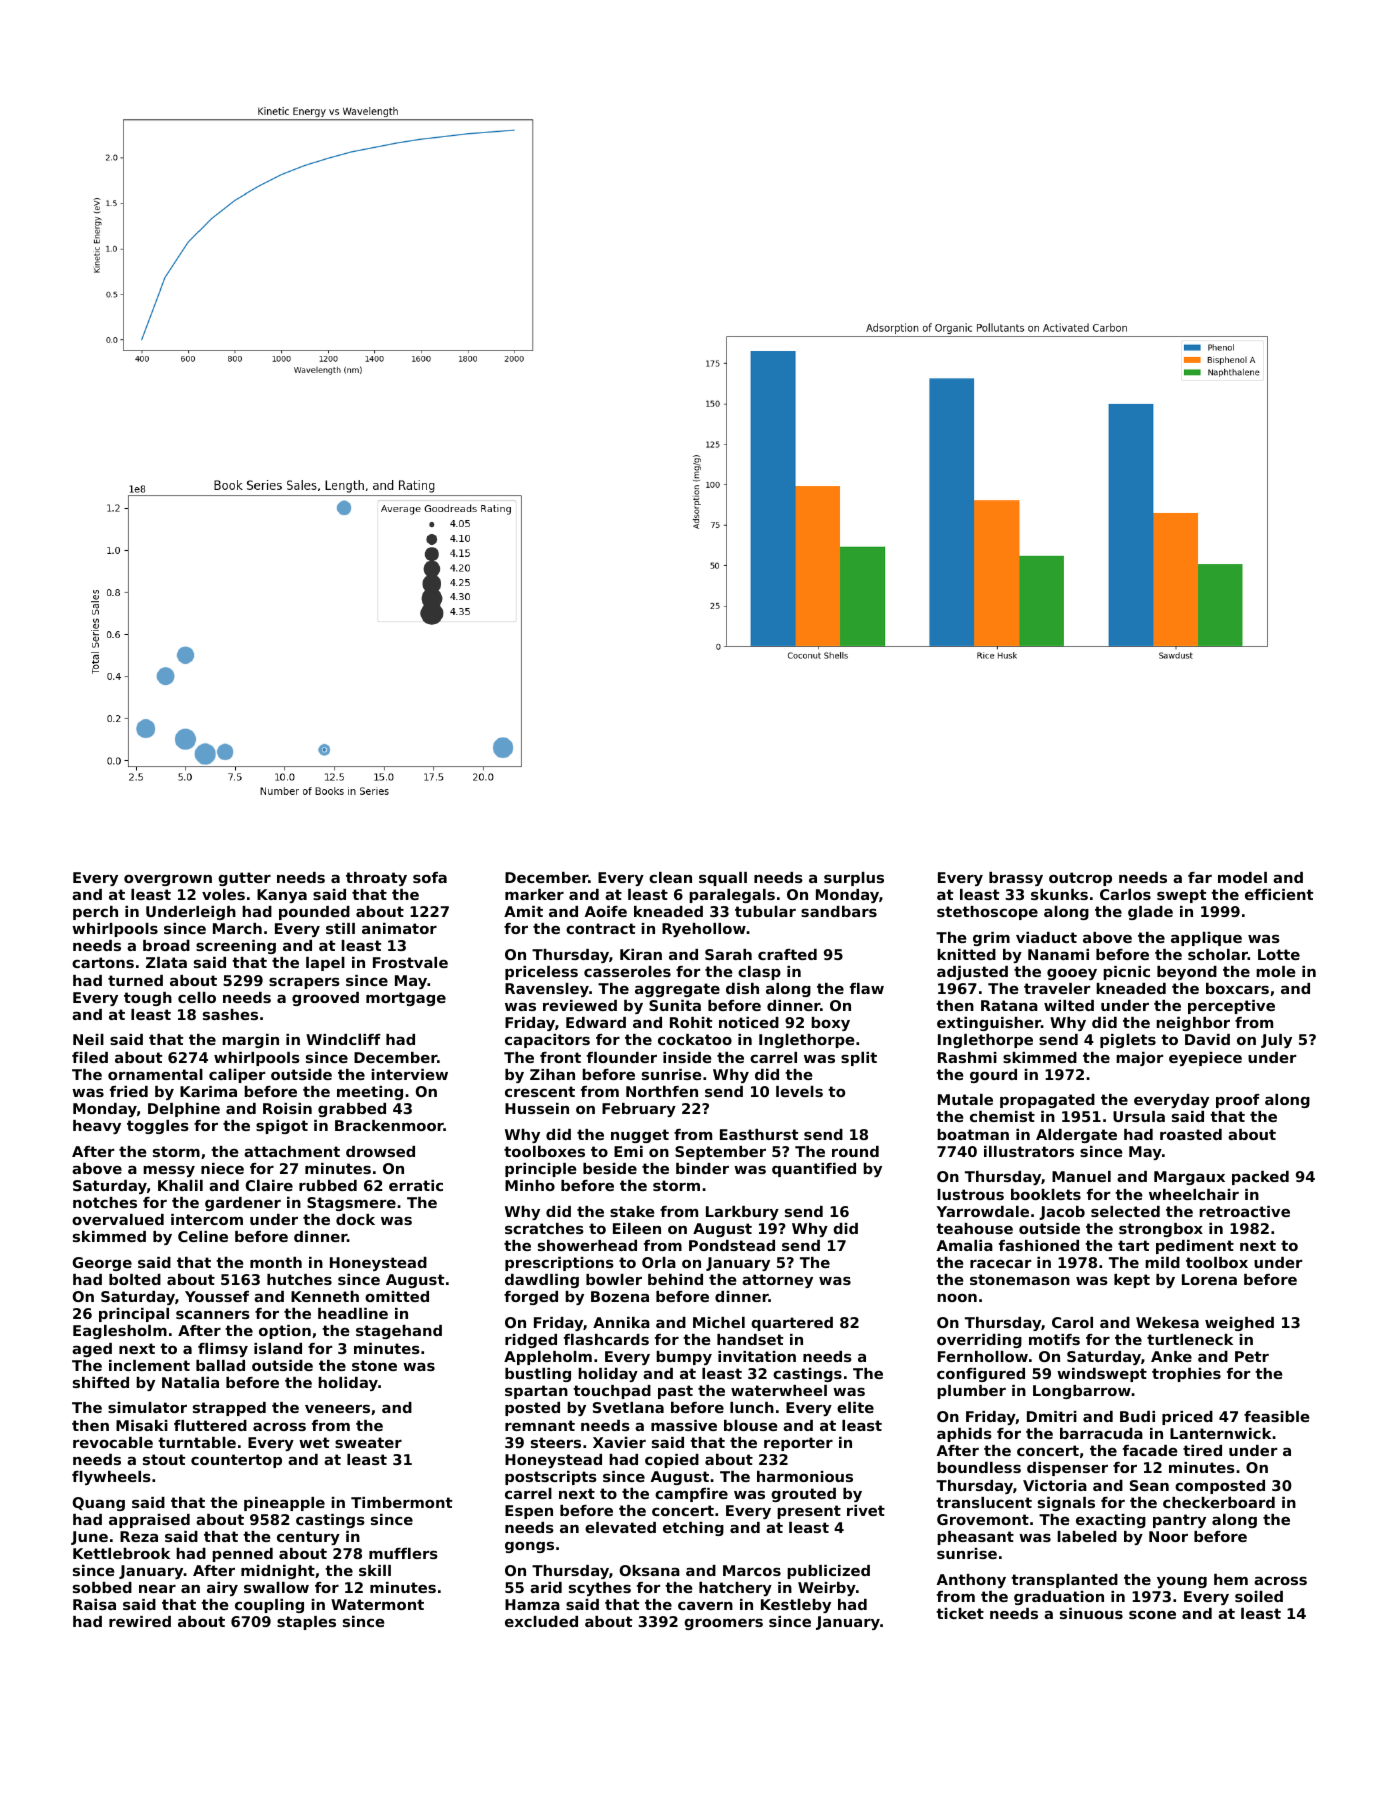 The height and width of the document is (1798, 1390). Describe the element at coordinates (799, 1091) in the document. I see `levels` at that location.
